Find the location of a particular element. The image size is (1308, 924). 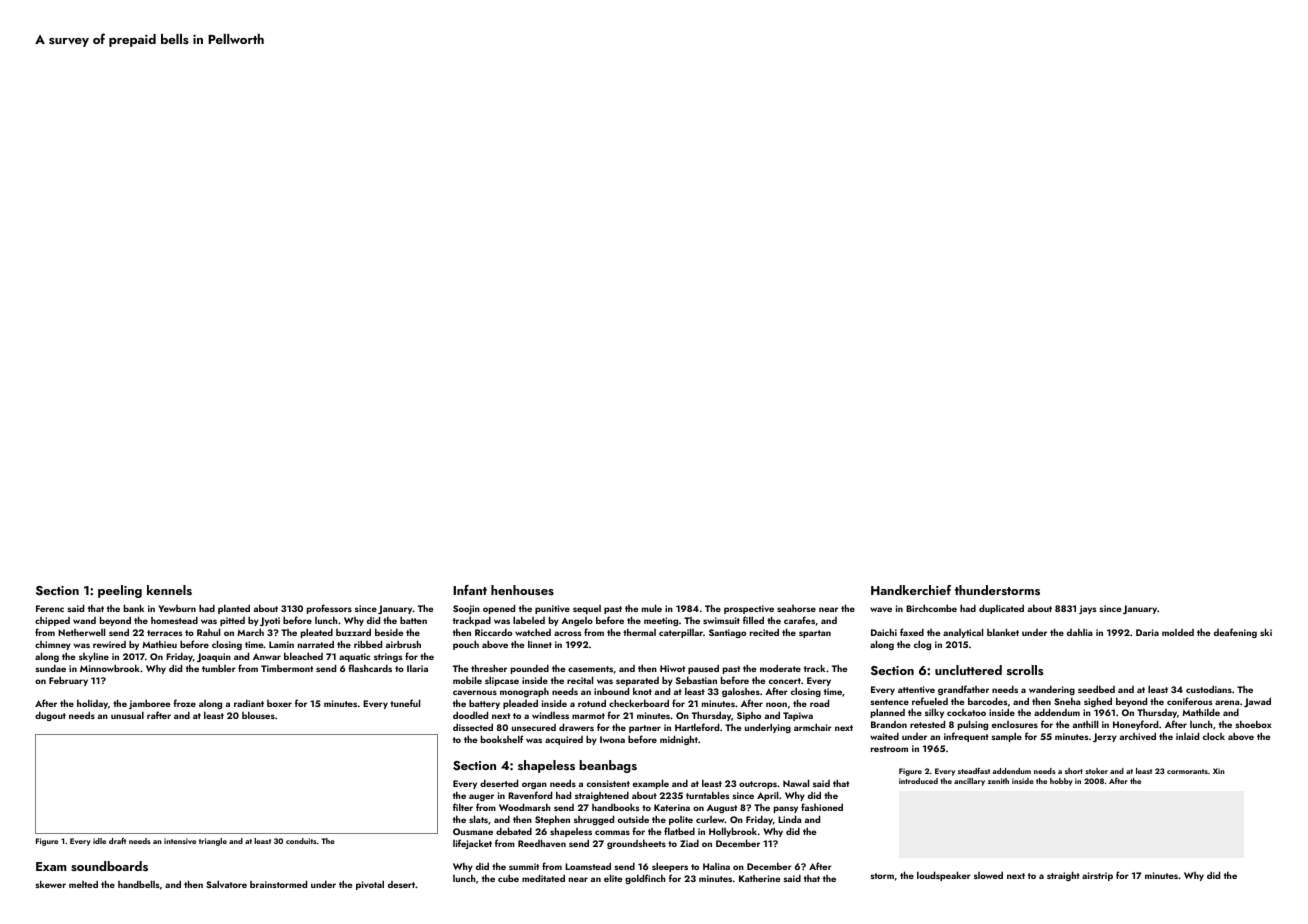

unusual is located at coordinates (127, 715).
